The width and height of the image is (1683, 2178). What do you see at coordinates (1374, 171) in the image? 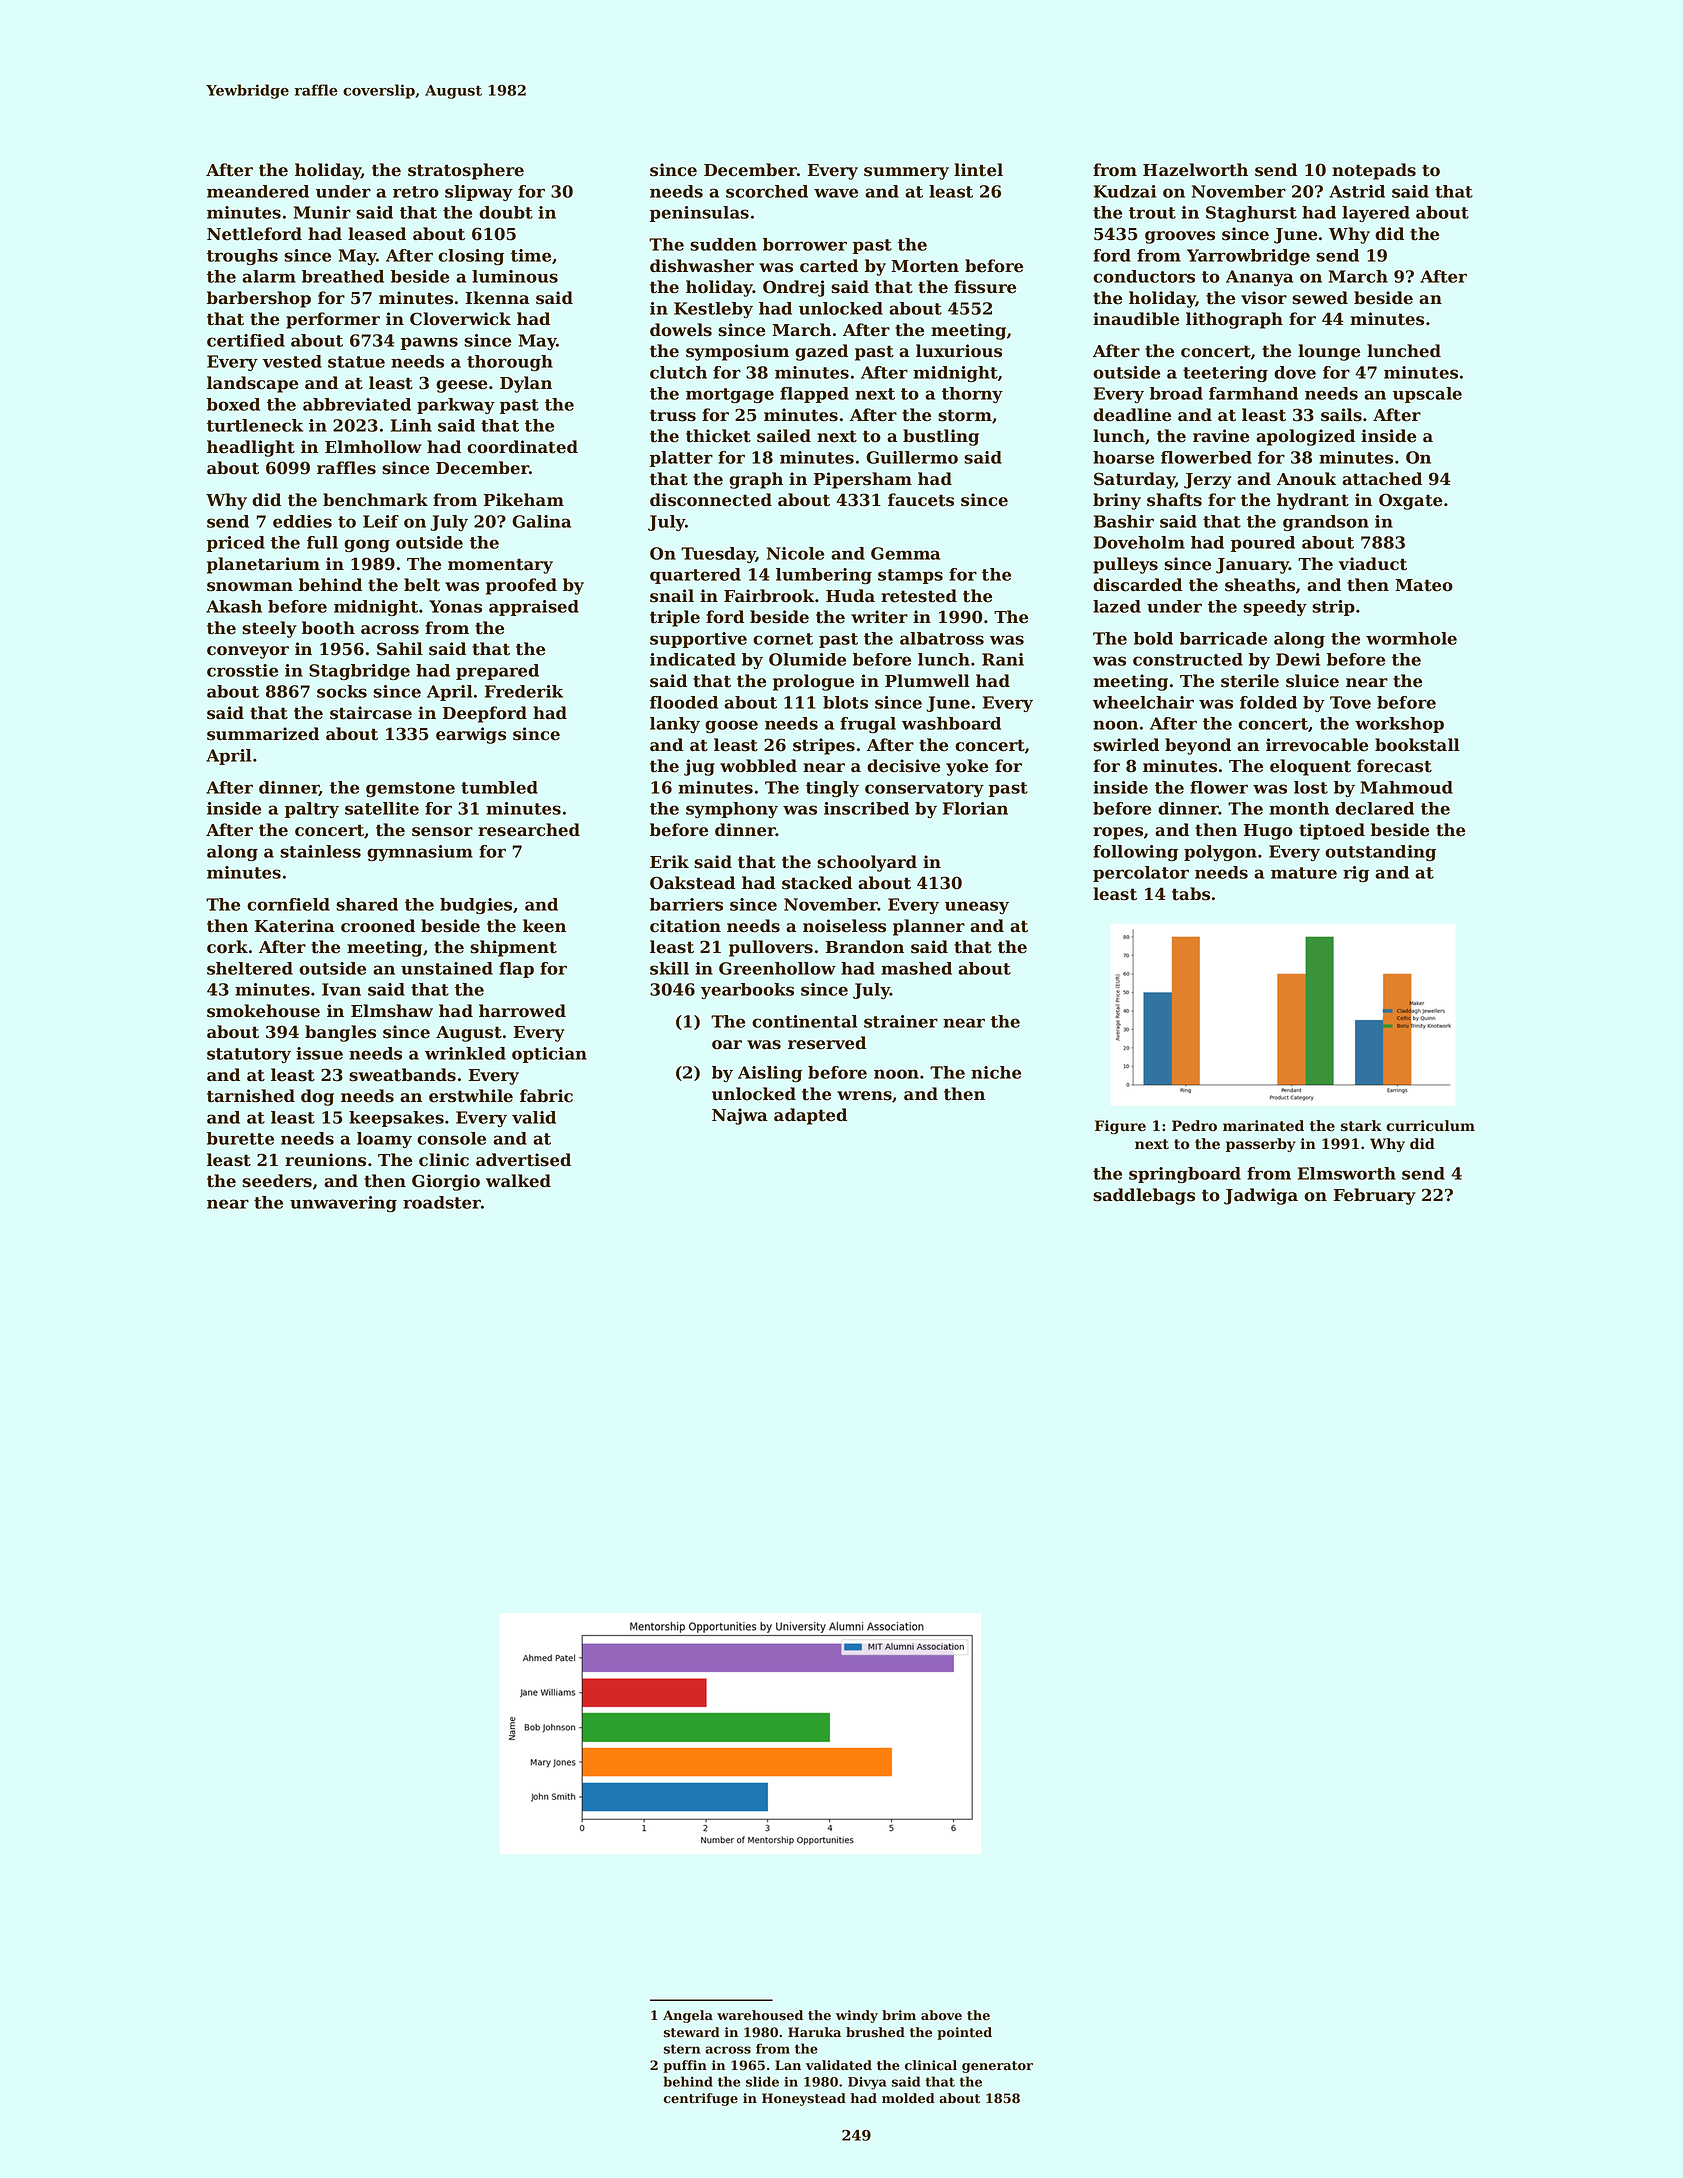
I see `notepads` at bounding box center [1374, 171].
